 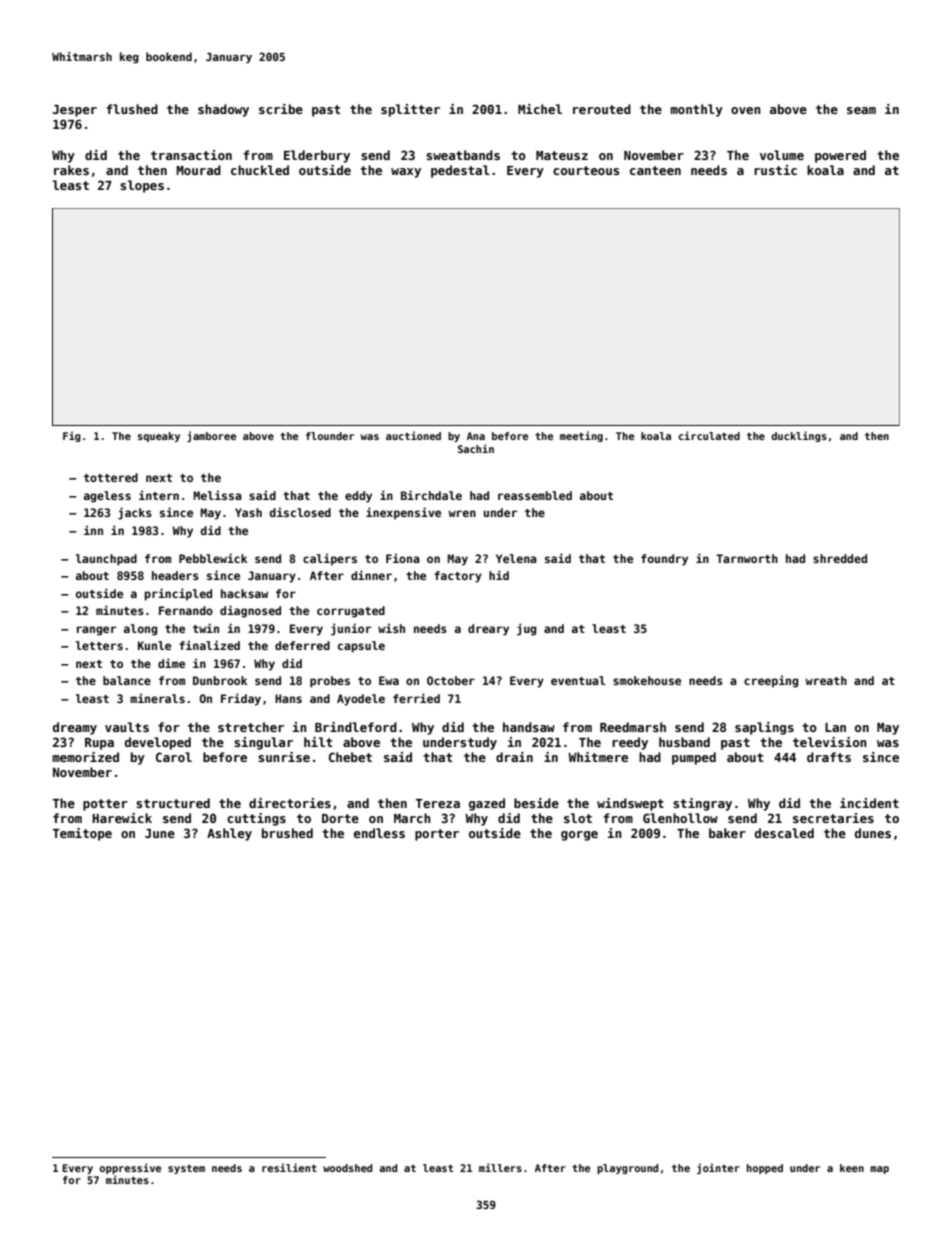 What do you see at coordinates (142, 186) in the screenshot?
I see `slopes` at bounding box center [142, 186].
